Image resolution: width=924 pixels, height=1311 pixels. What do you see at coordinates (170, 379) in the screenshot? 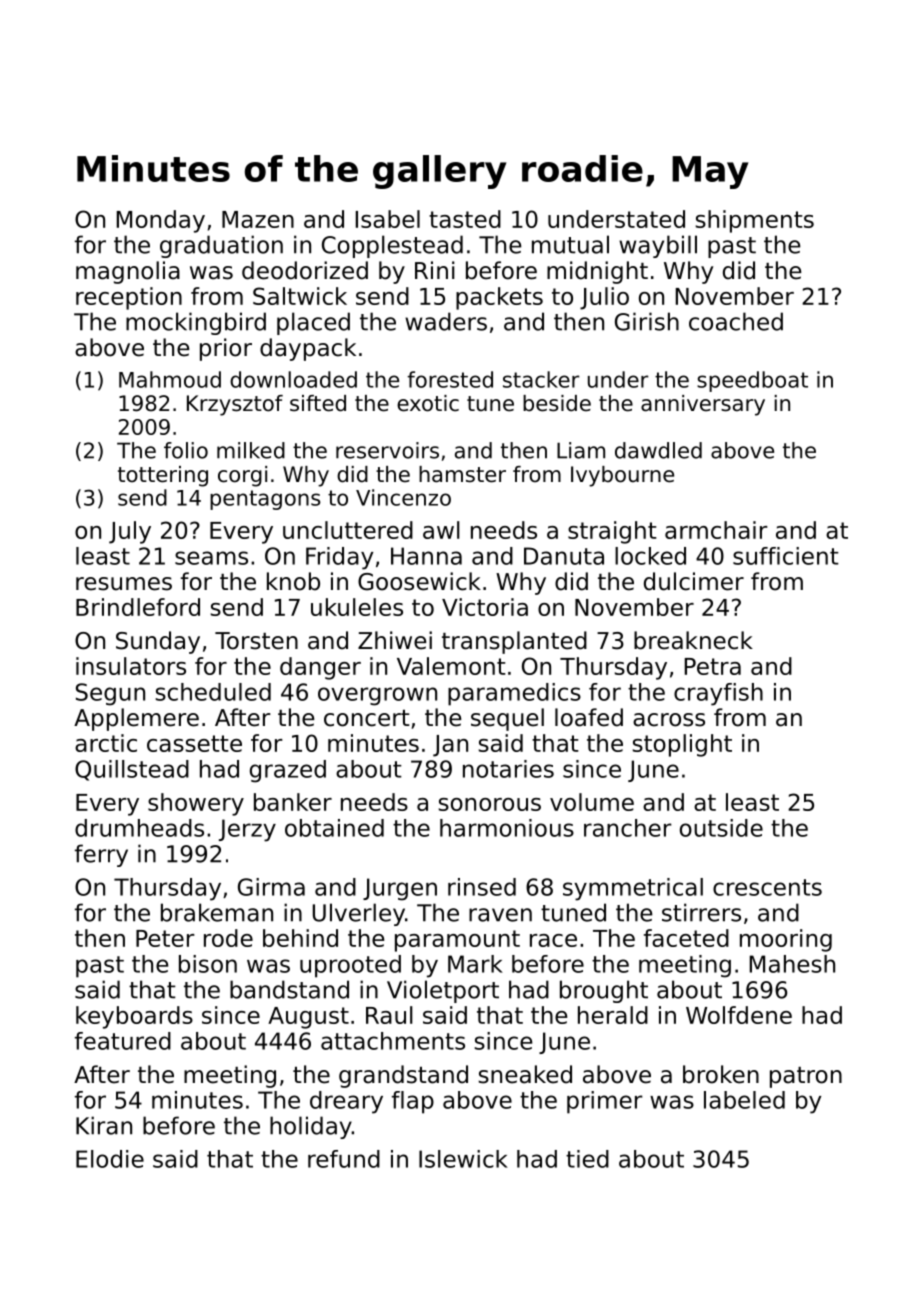
I see `Mahmoud` at bounding box center [170, 379].
